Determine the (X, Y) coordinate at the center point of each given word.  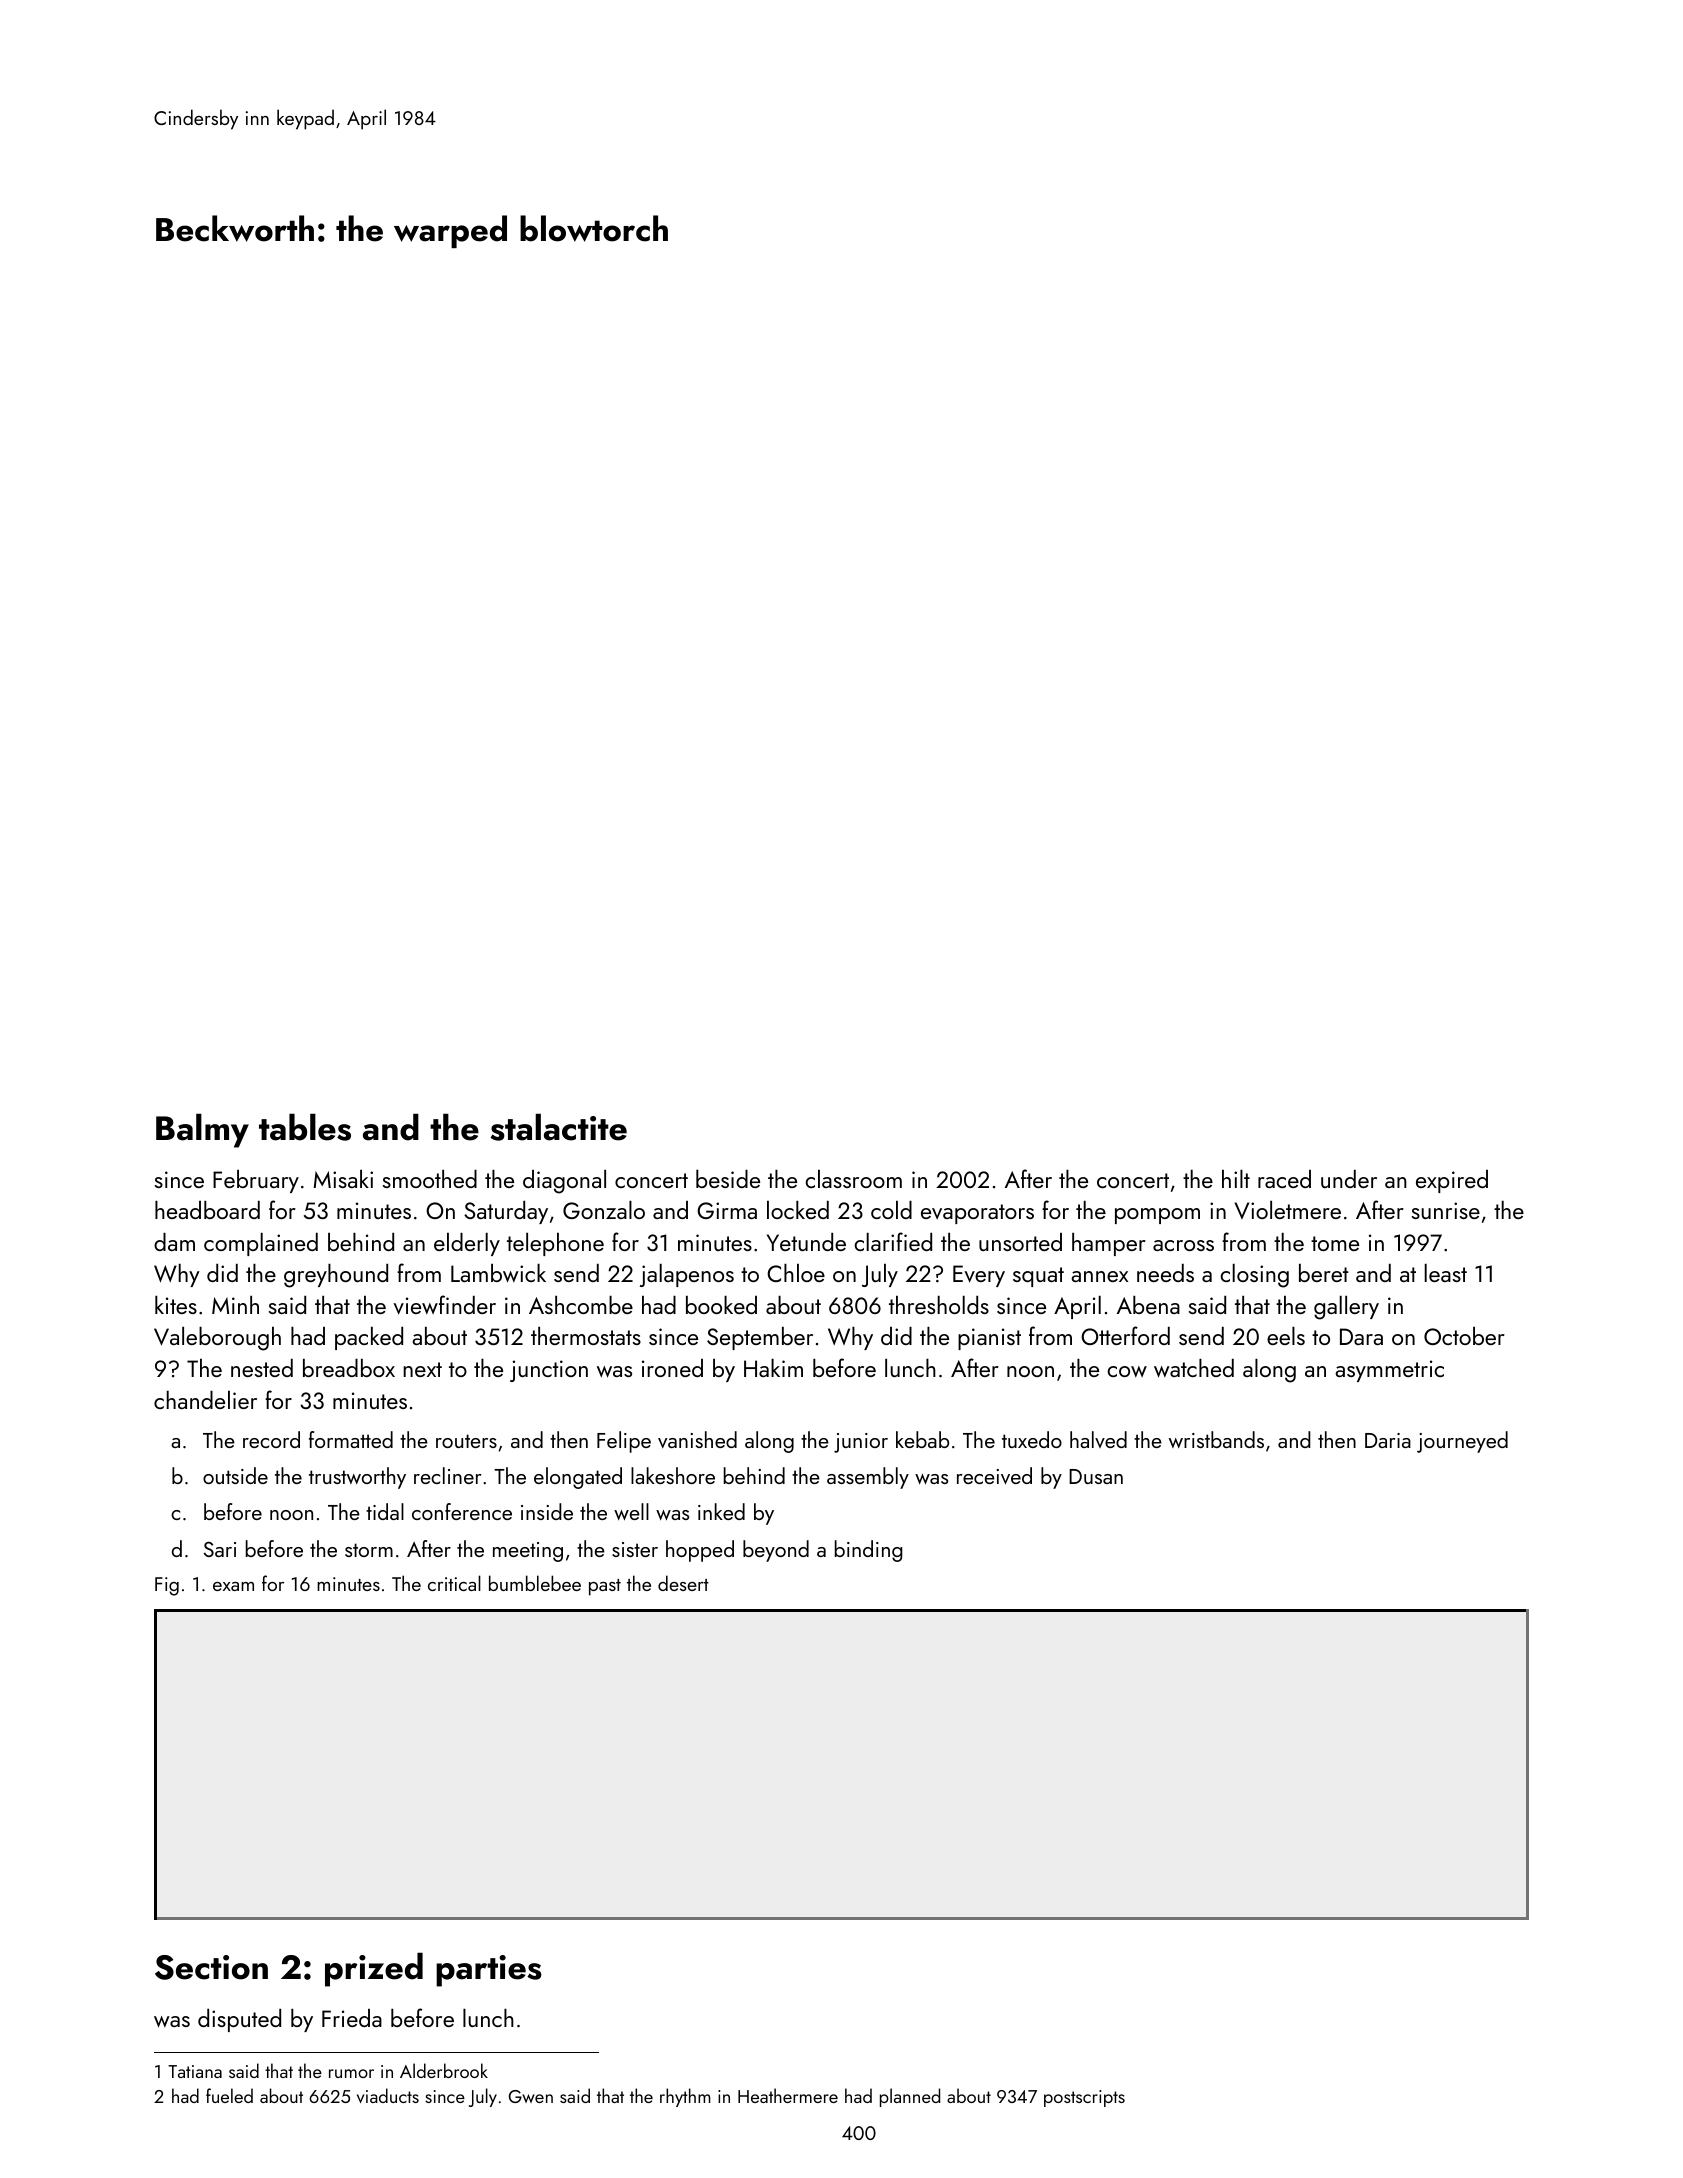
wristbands (1216, 1439)
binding (869, 1551)
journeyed (1462, 1442)
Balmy (202, 1130)
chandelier (205, 1400)
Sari (220, 1549)
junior (861, 1443)
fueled (229, 2095)
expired (1452, 1181)
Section (211, 1967)
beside (728, 1179)
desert (683, 1583)
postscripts (1084, 2098)
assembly (868, 1478)
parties (489, 1971)
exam (233, 1586)
